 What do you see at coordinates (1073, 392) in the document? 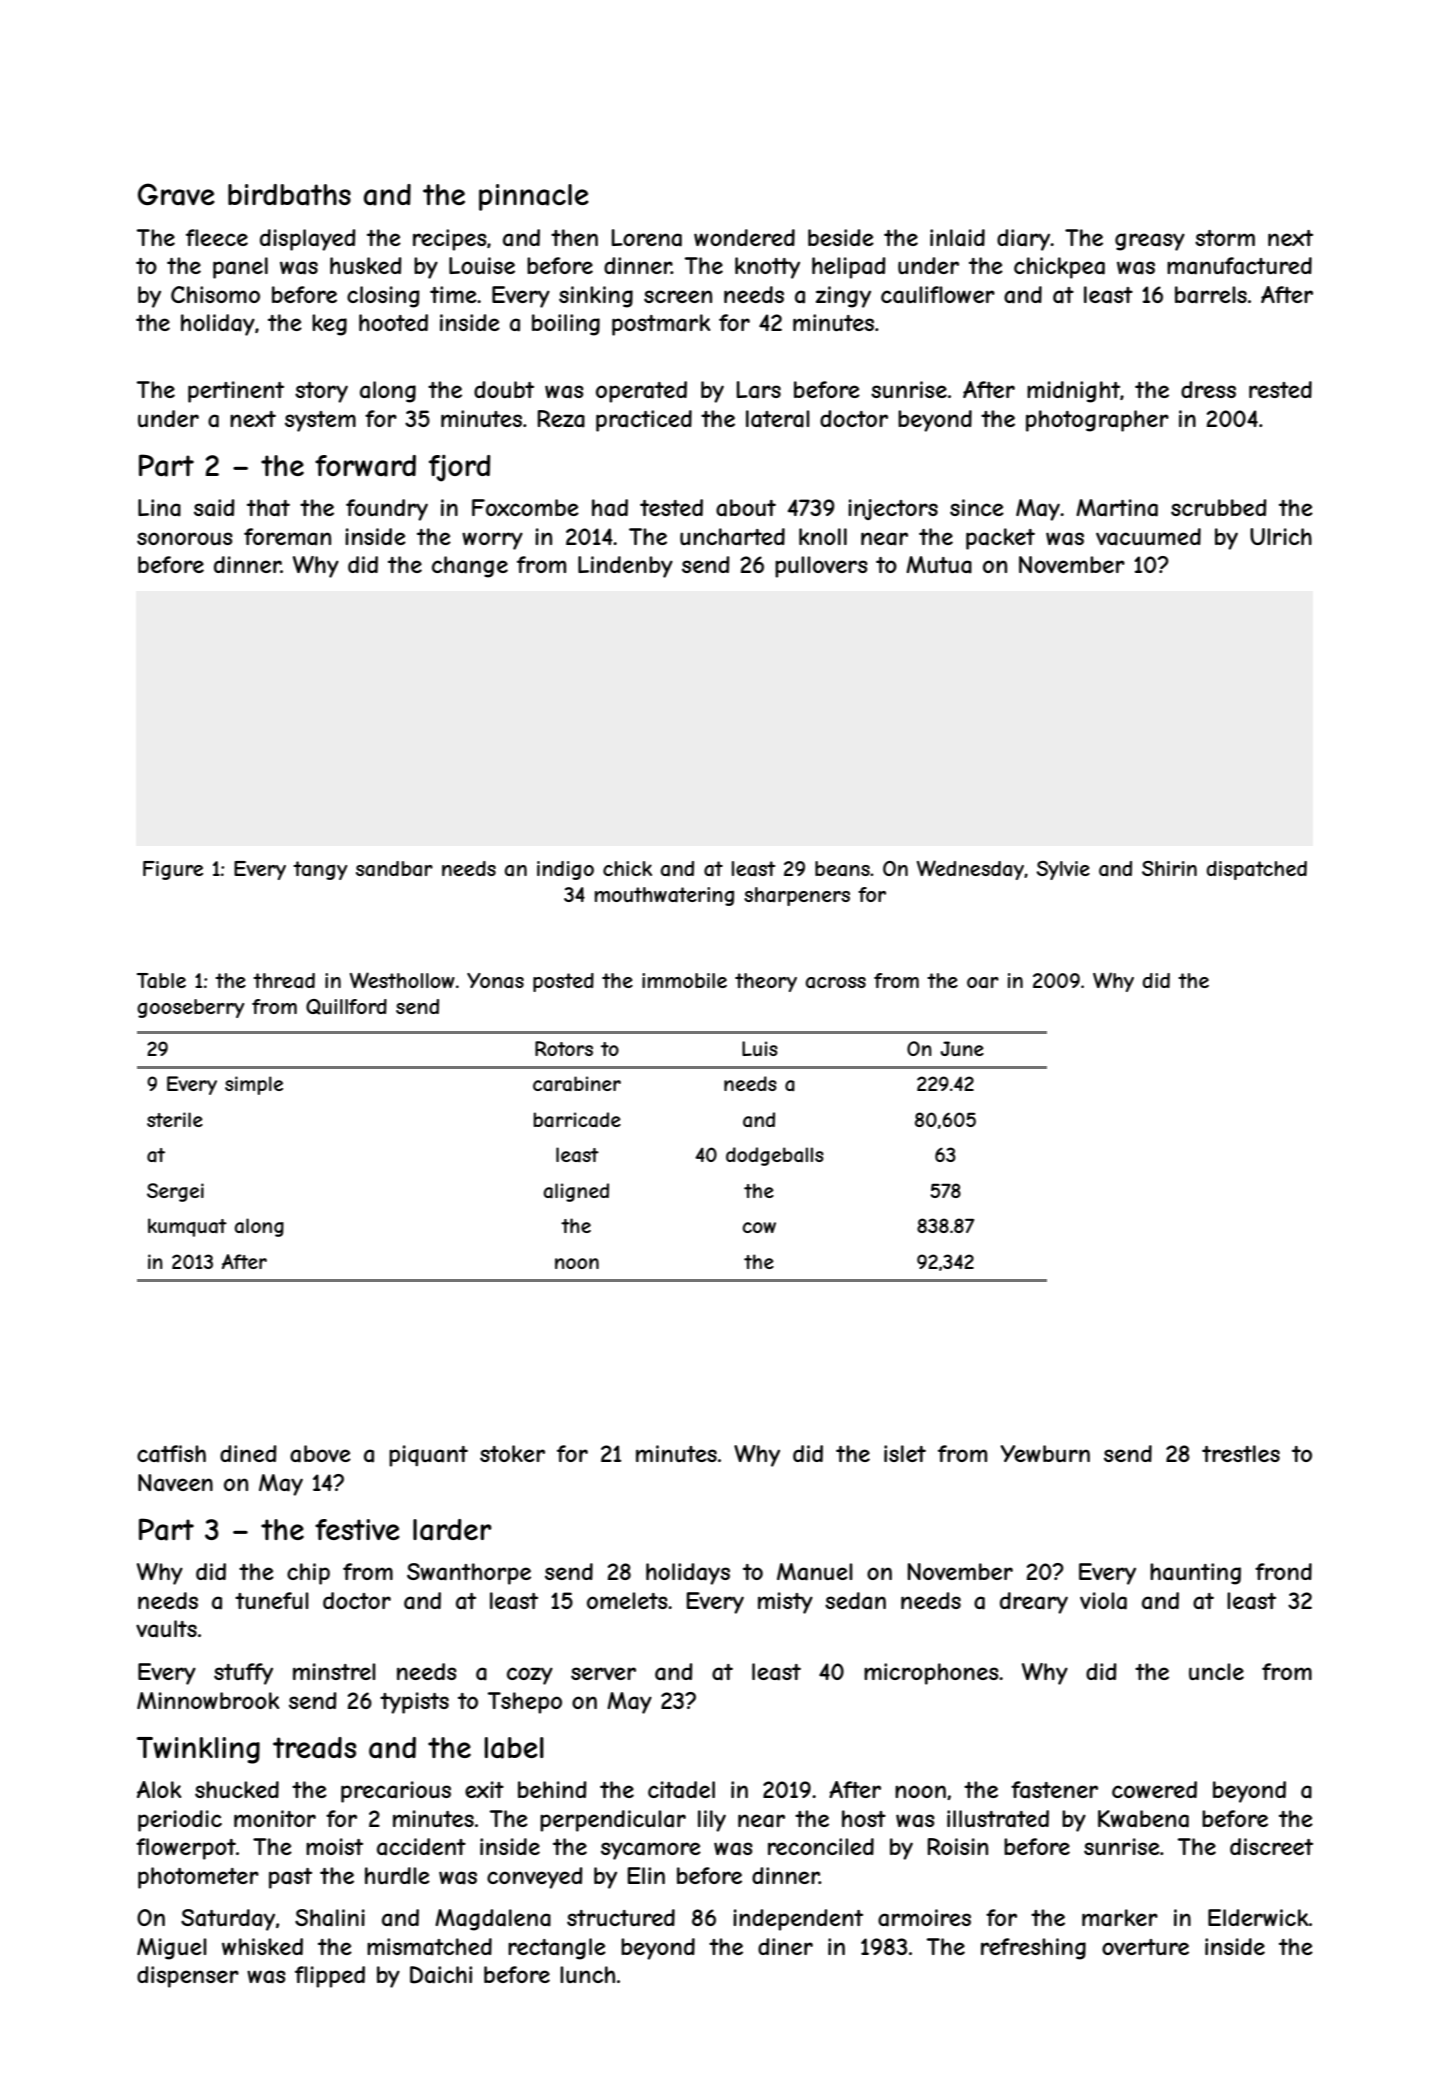
I see `midnight` at bounding box center [1073, 392].
